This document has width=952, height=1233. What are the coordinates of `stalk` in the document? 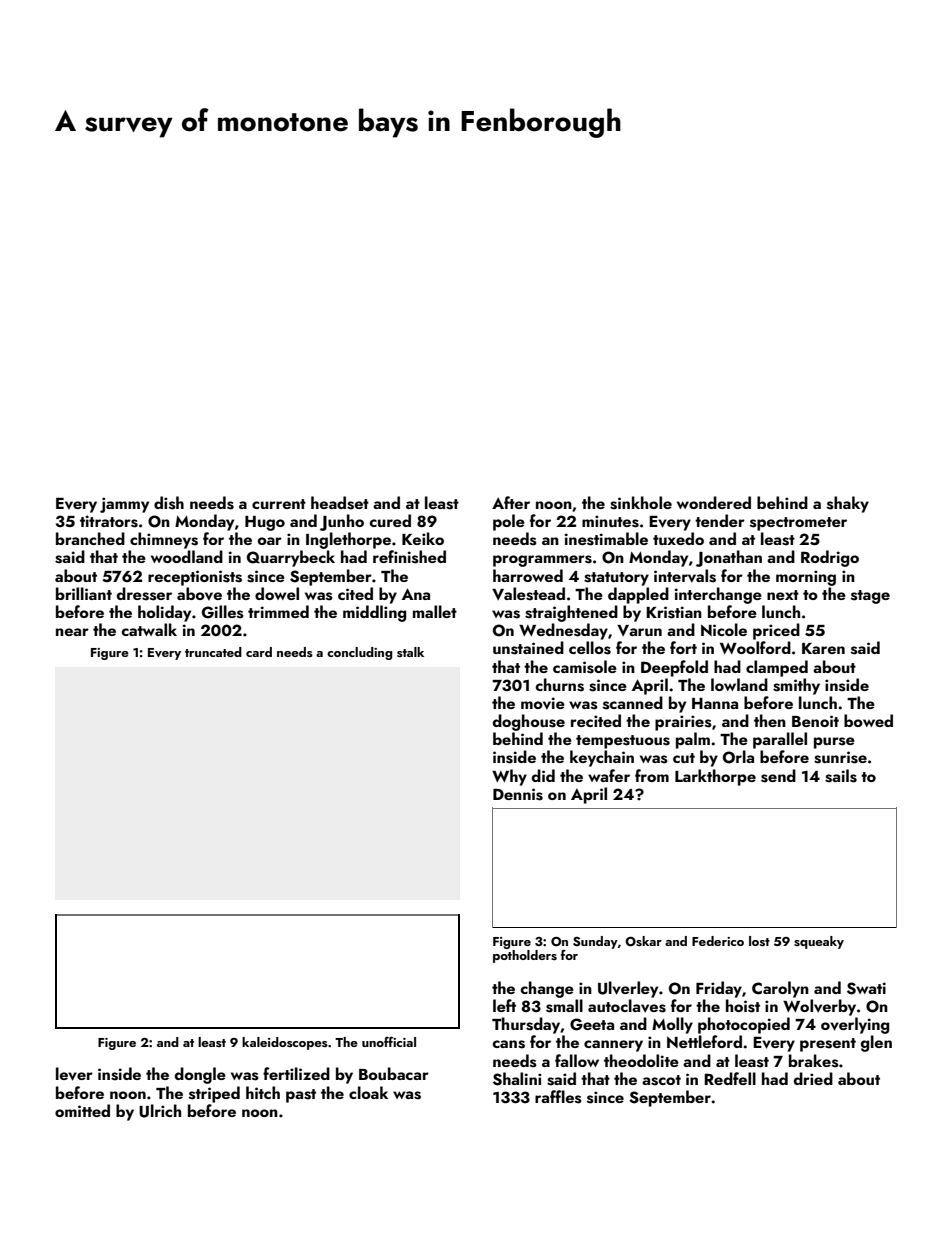 It's located at (410, 652).
